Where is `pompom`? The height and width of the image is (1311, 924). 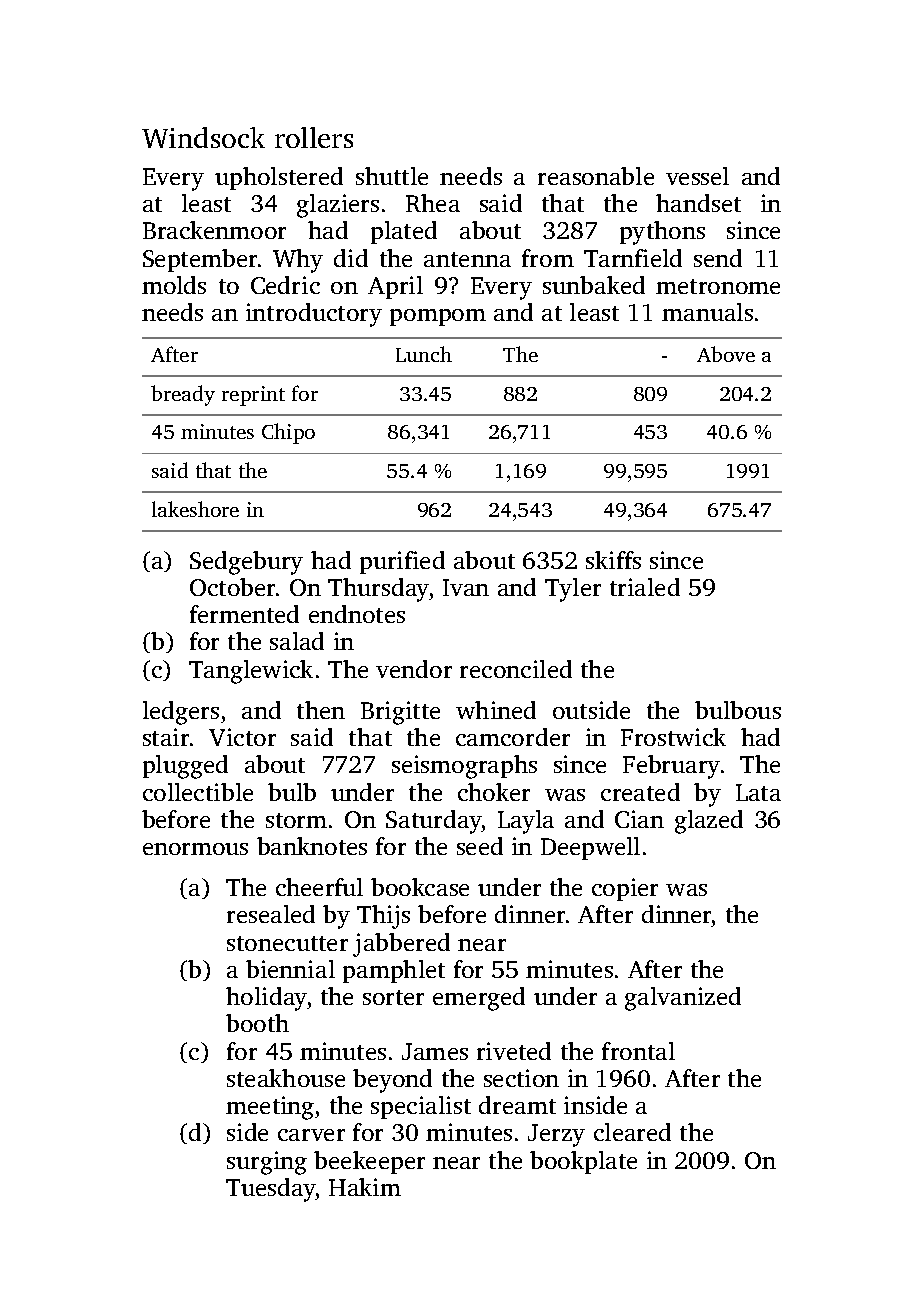 pompom is located at coordinates (438, 317).
